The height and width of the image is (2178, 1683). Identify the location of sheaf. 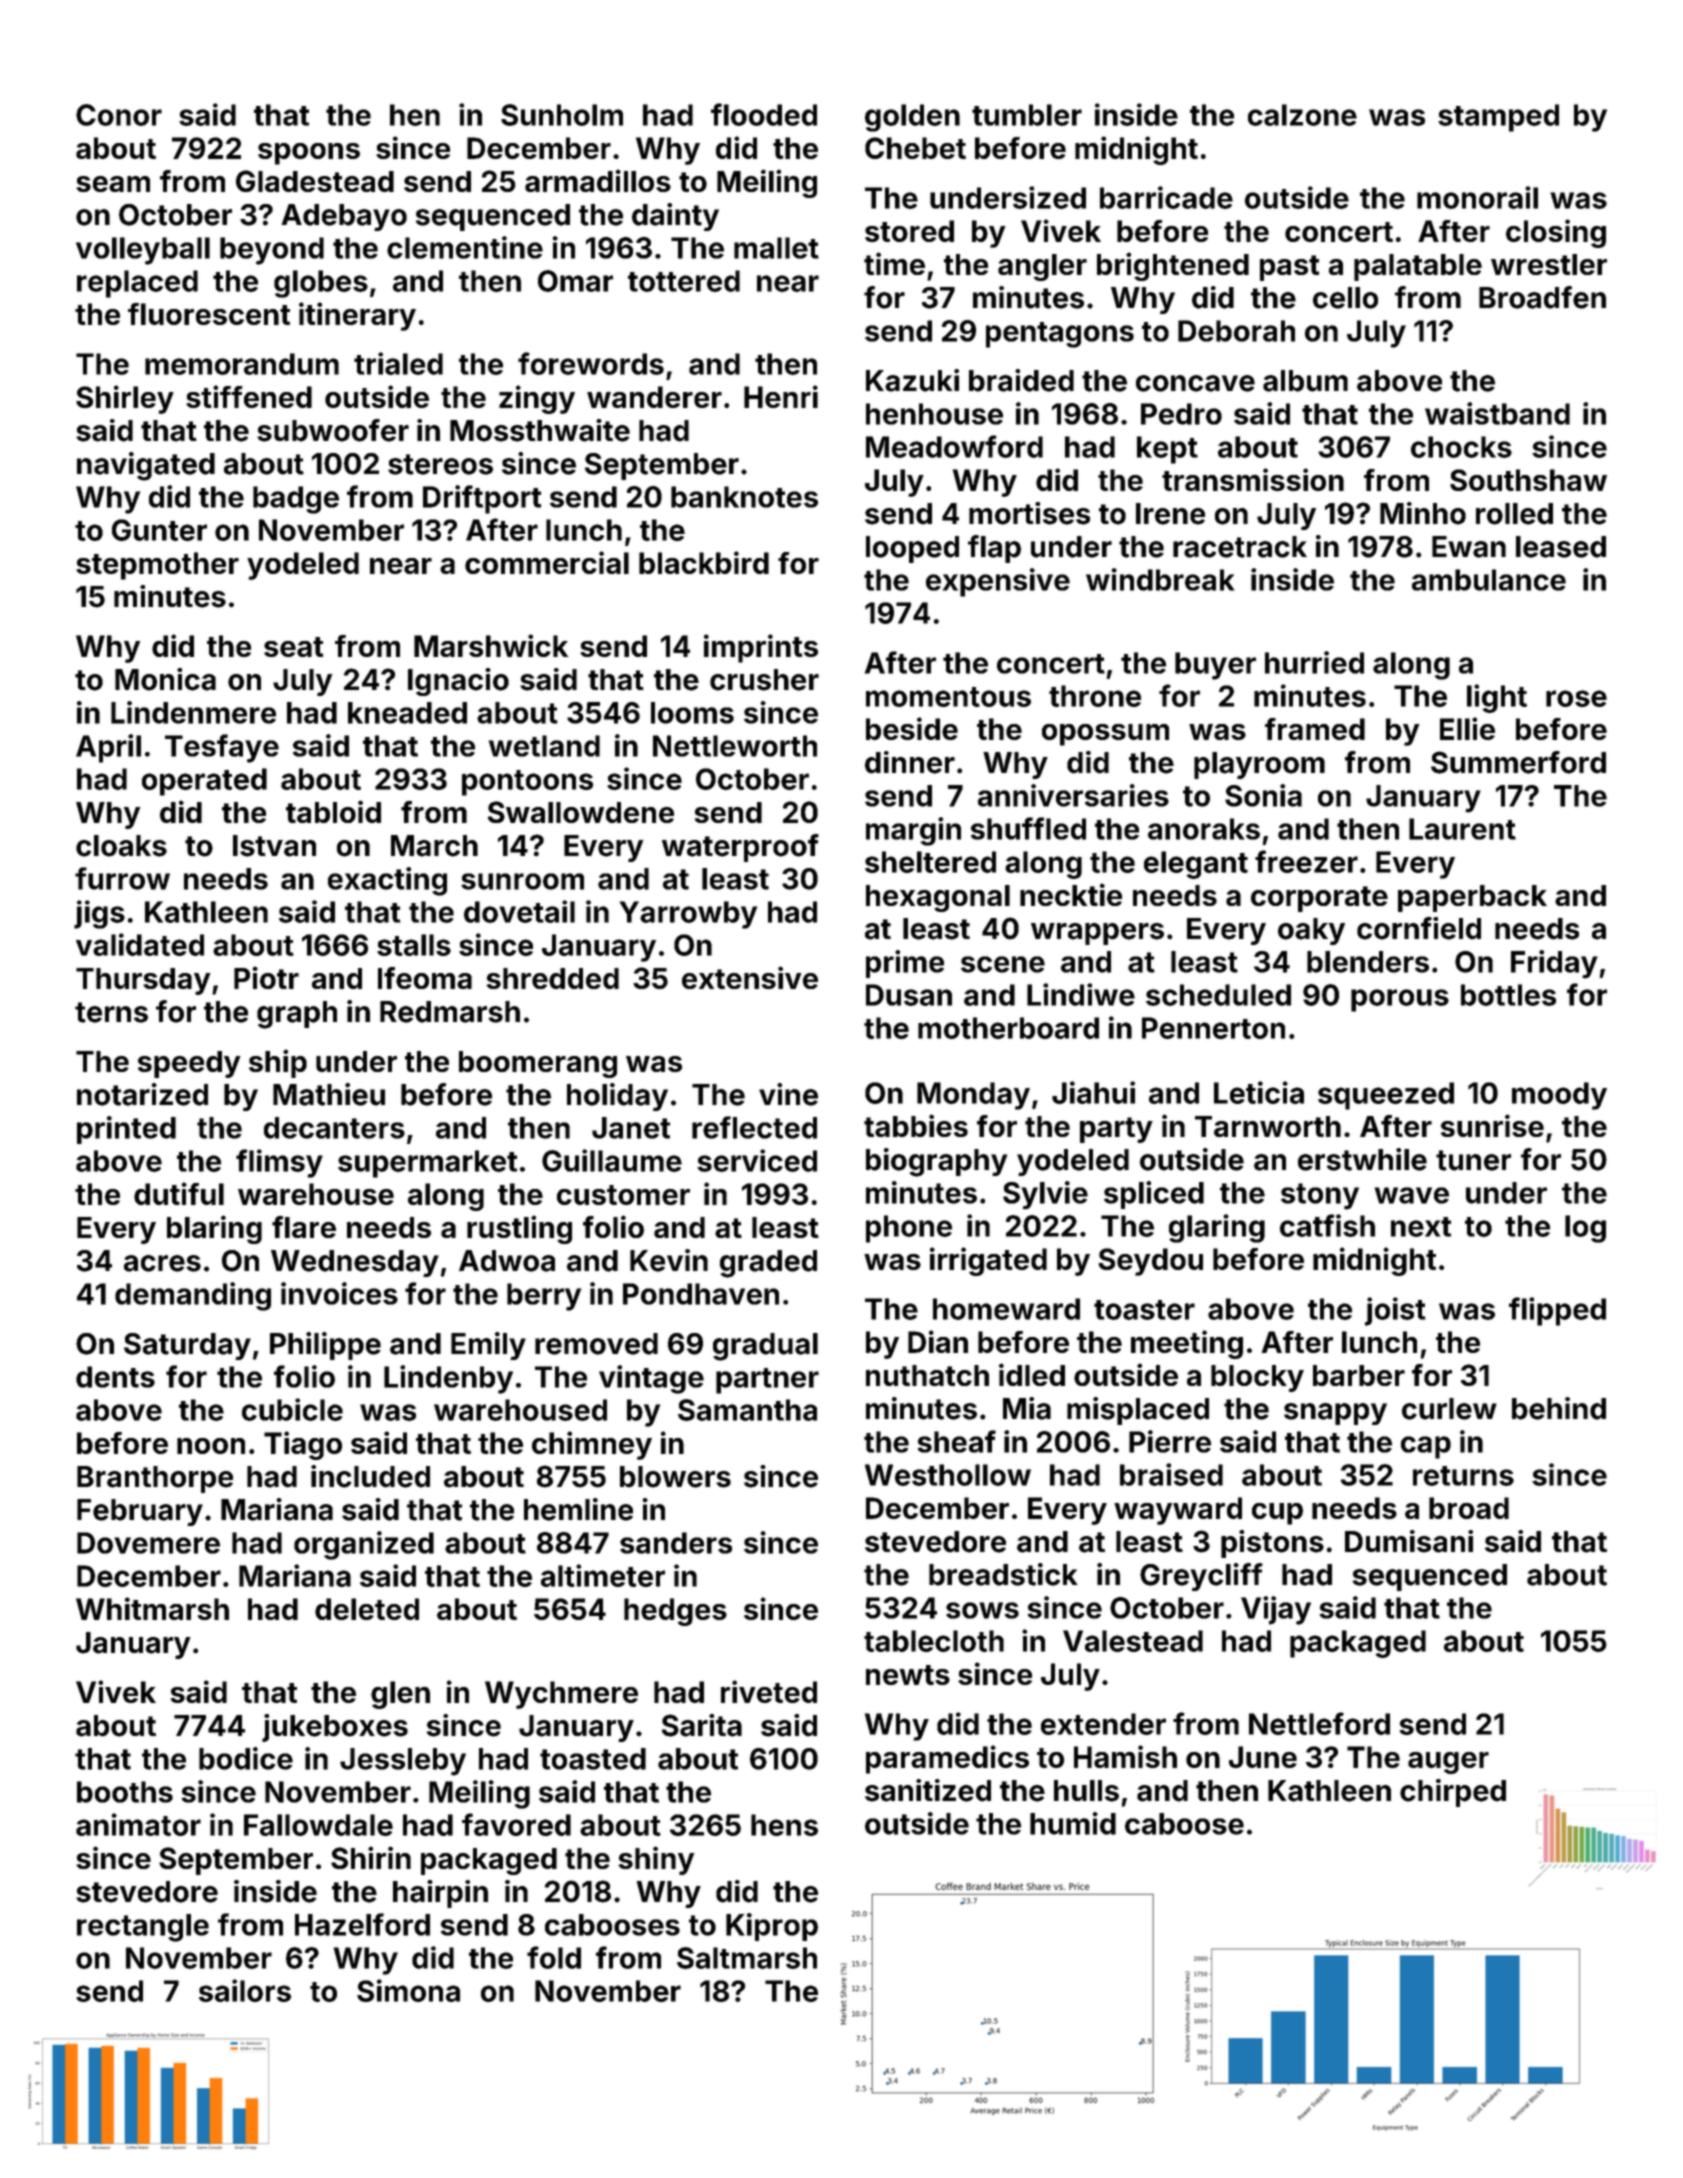
(956, 1441).
